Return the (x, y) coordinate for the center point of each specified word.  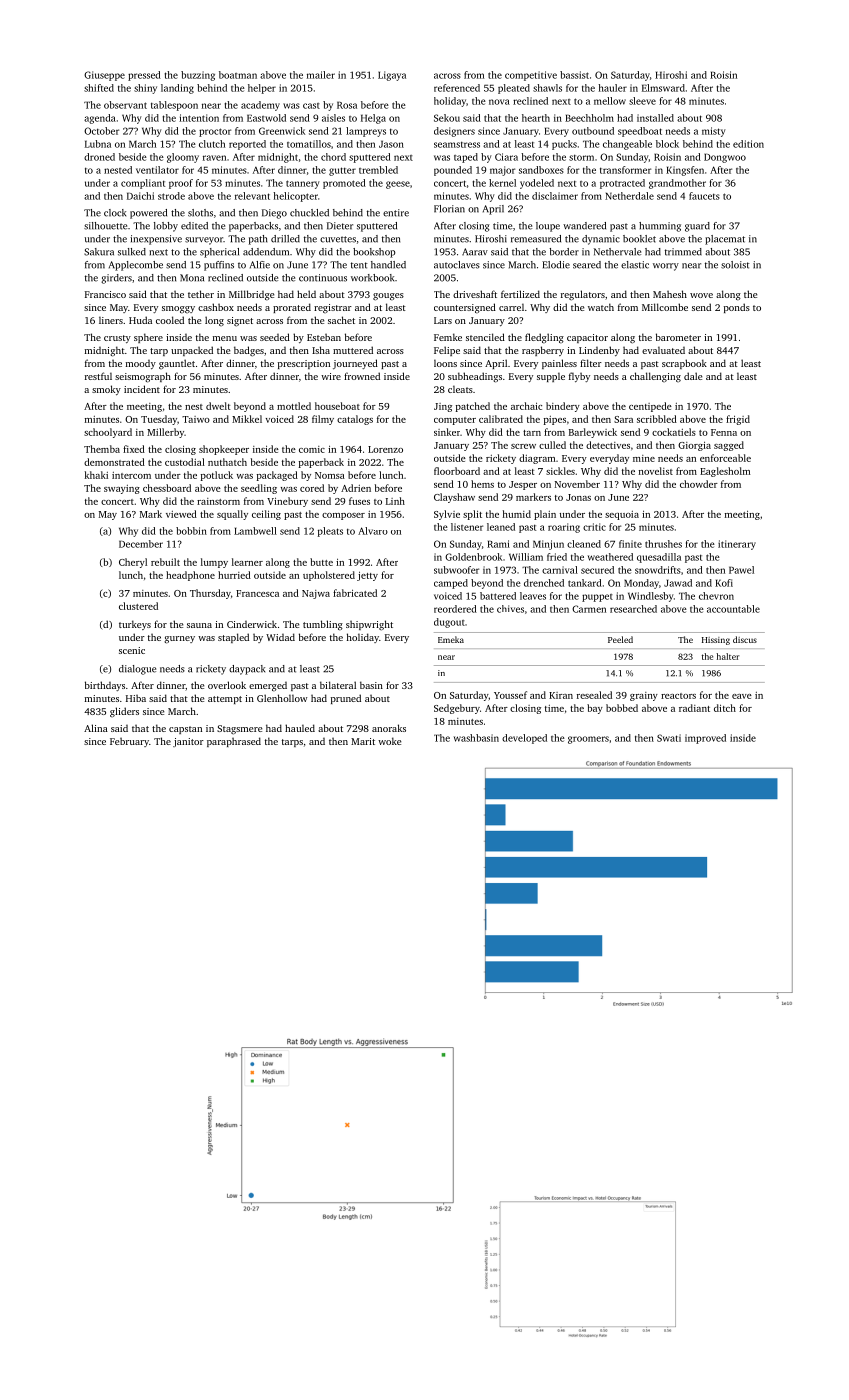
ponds (737, 308)
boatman (238, 75)
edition (748, 144)
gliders (124, 712)
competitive (531, 76)
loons (445, 363)
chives (510, 609)
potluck (217, 476)
